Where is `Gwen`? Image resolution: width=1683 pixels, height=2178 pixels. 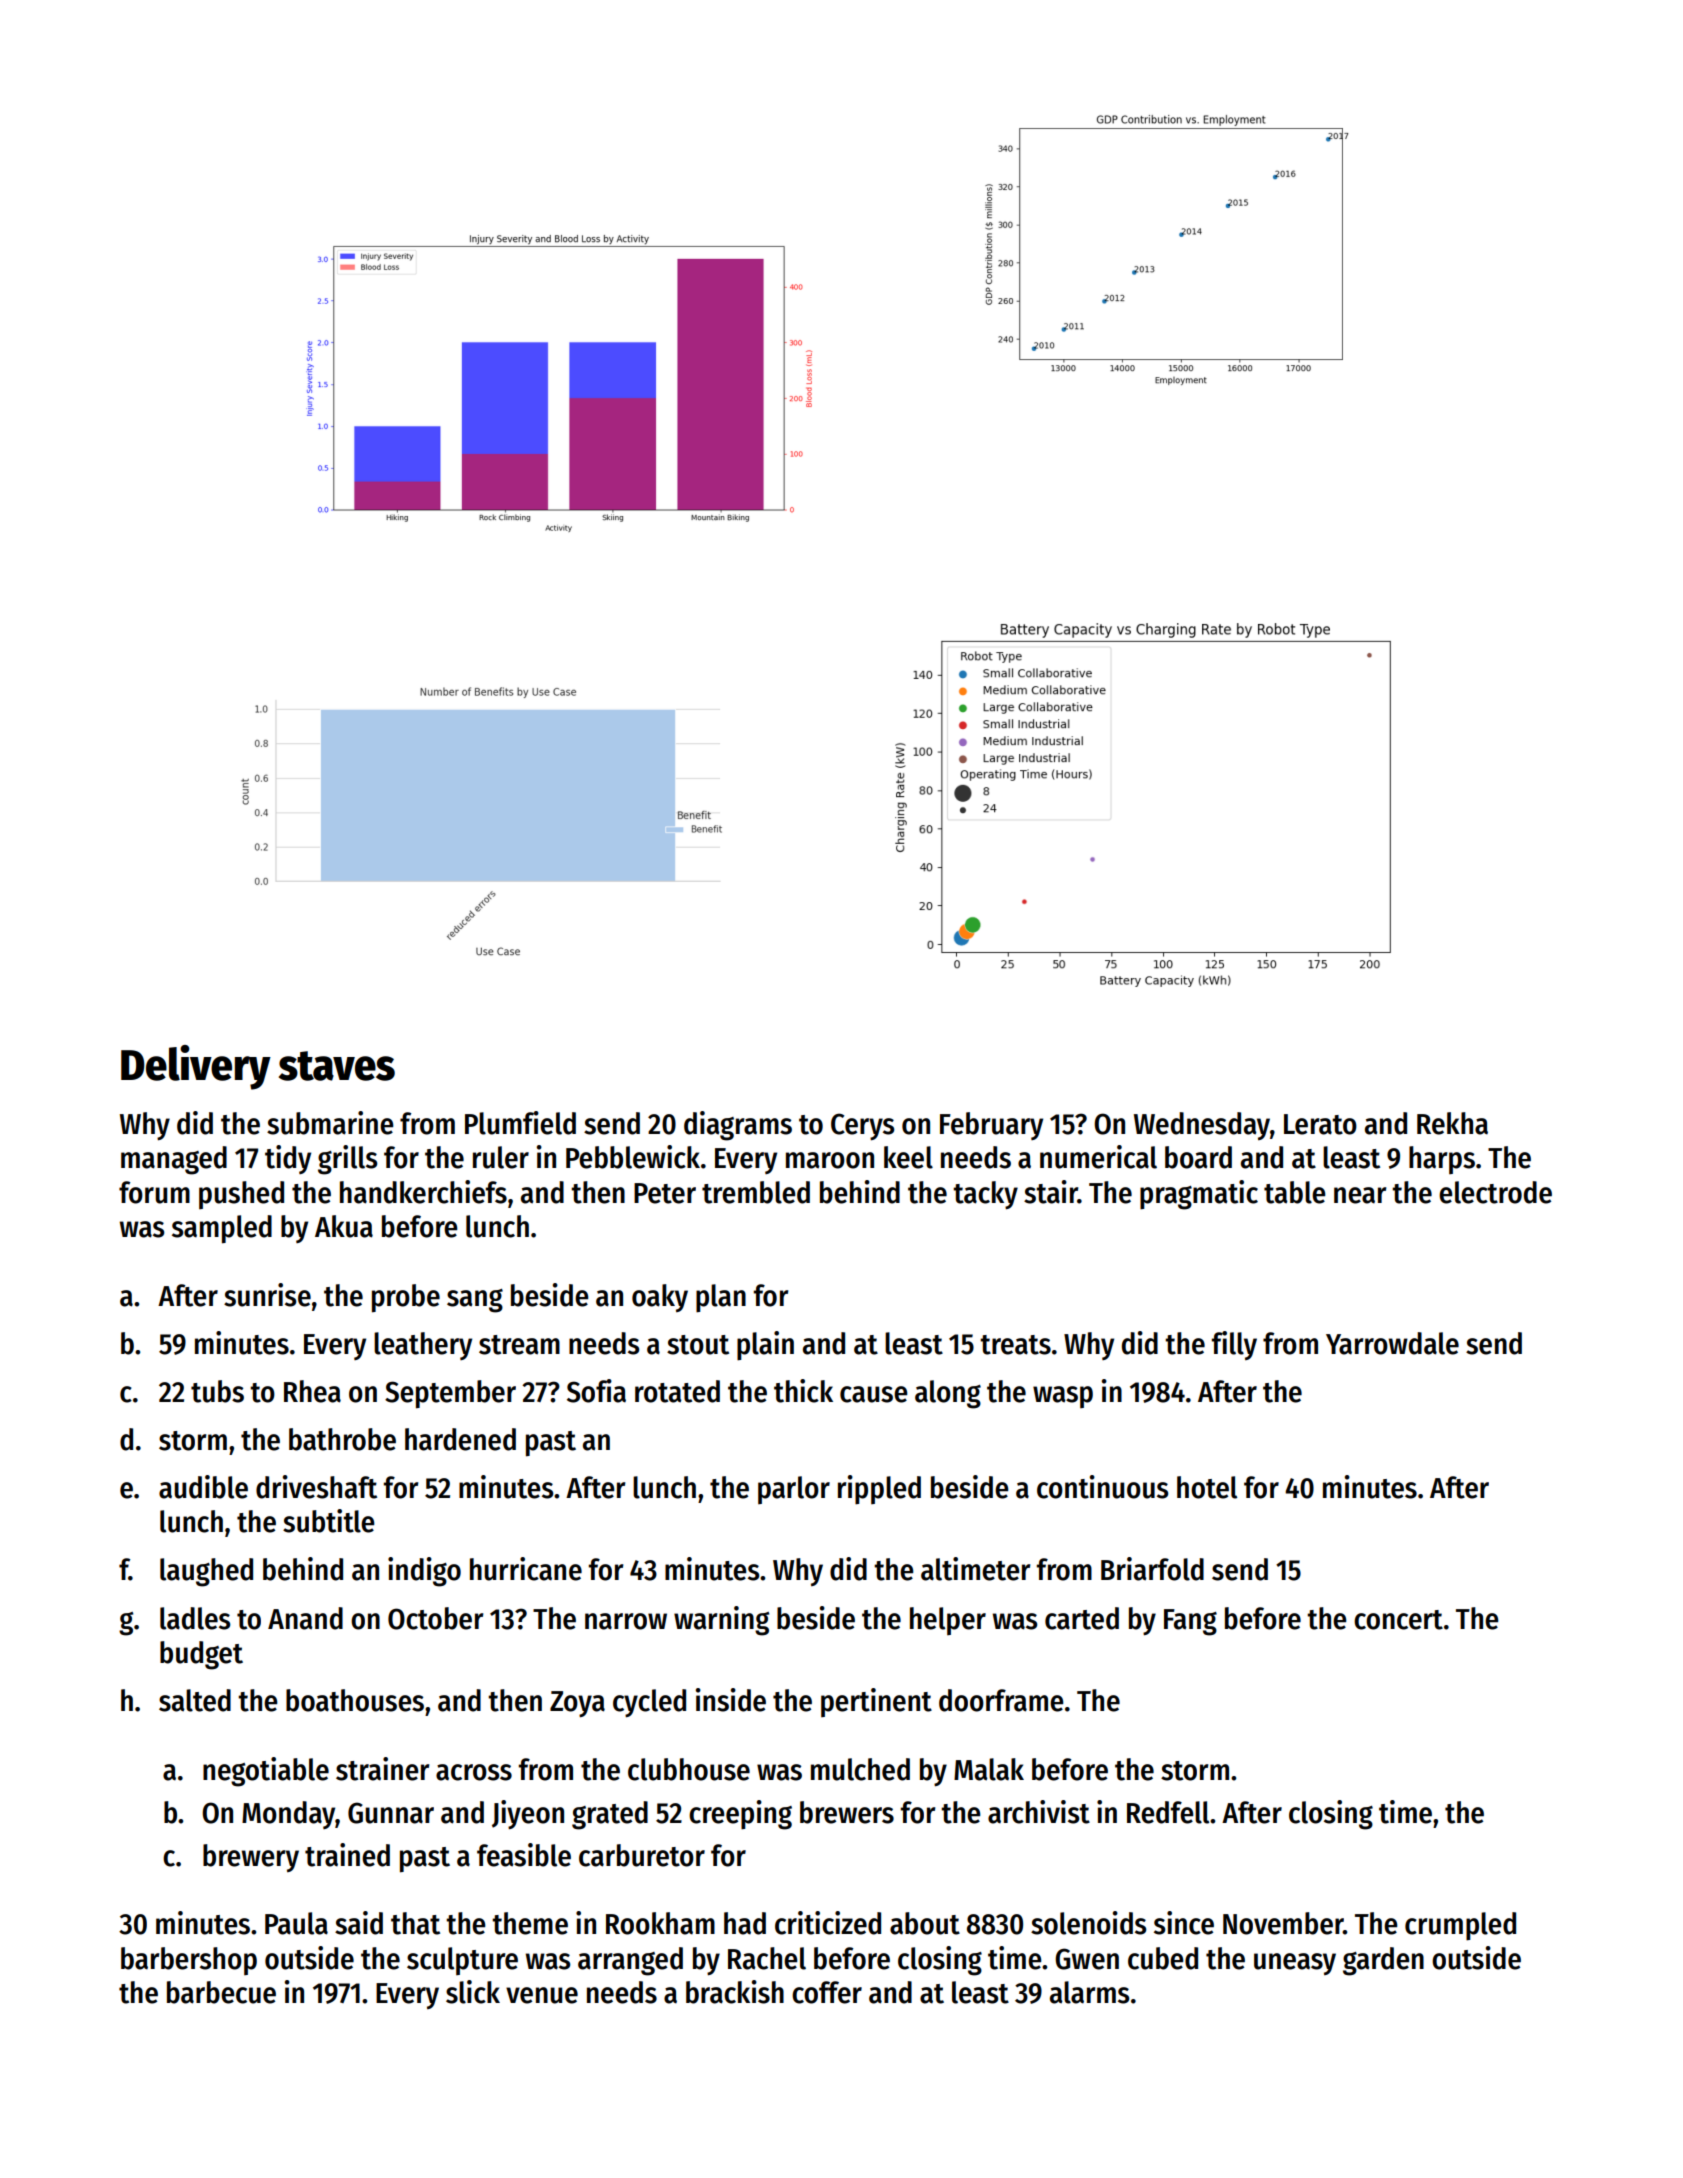 Gwen is located at coordinates (1087, 1959).
